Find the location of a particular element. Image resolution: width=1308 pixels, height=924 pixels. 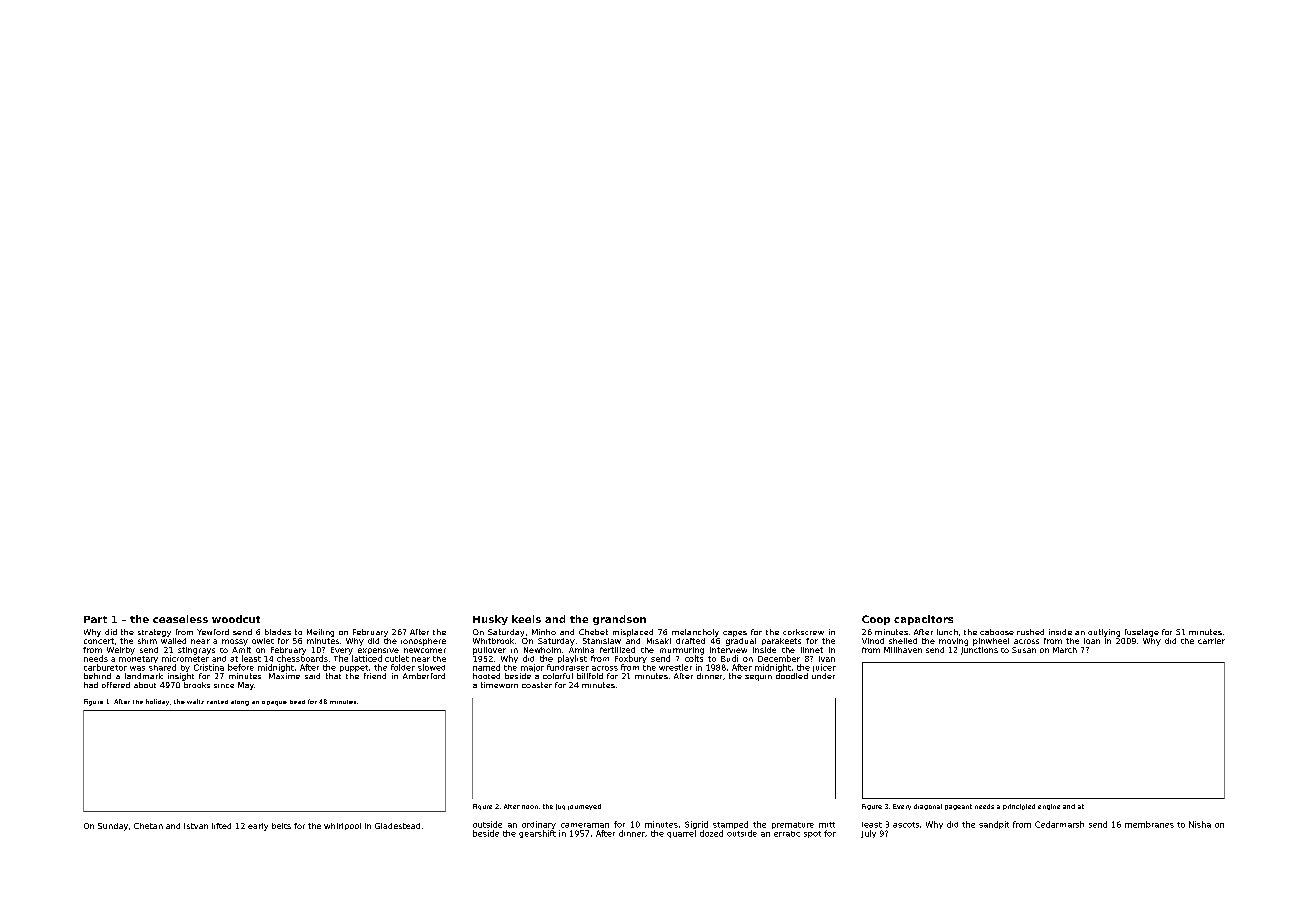

holiday is located at coordinates (157, 702).
